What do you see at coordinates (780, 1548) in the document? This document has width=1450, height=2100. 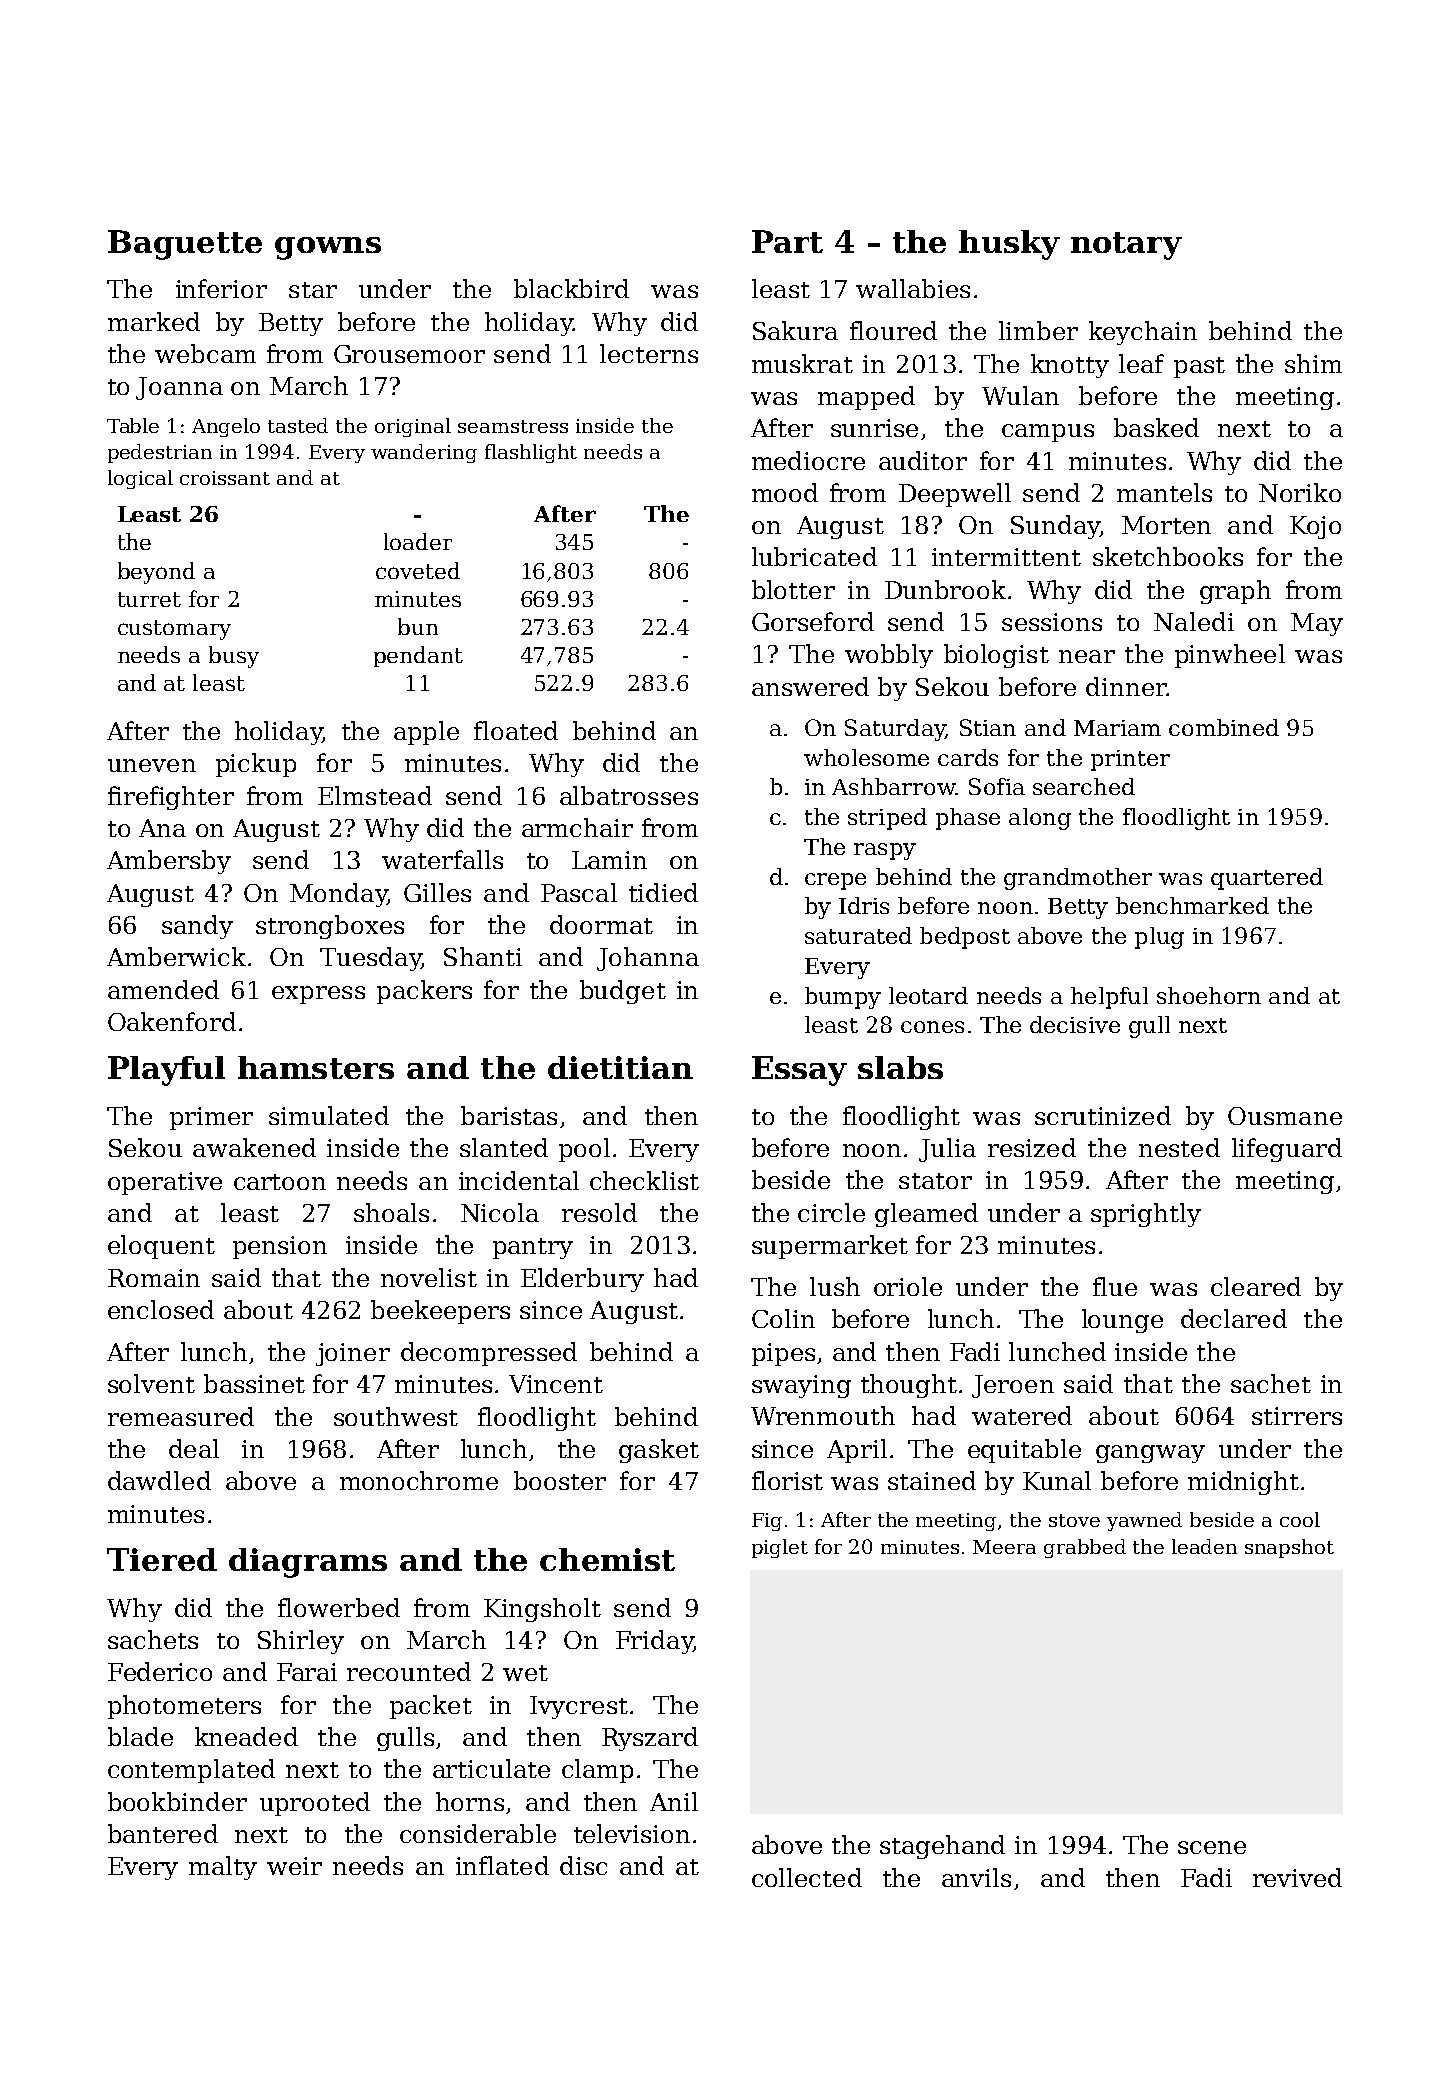 I see `piglet` at bounding box center [780, 1548].
